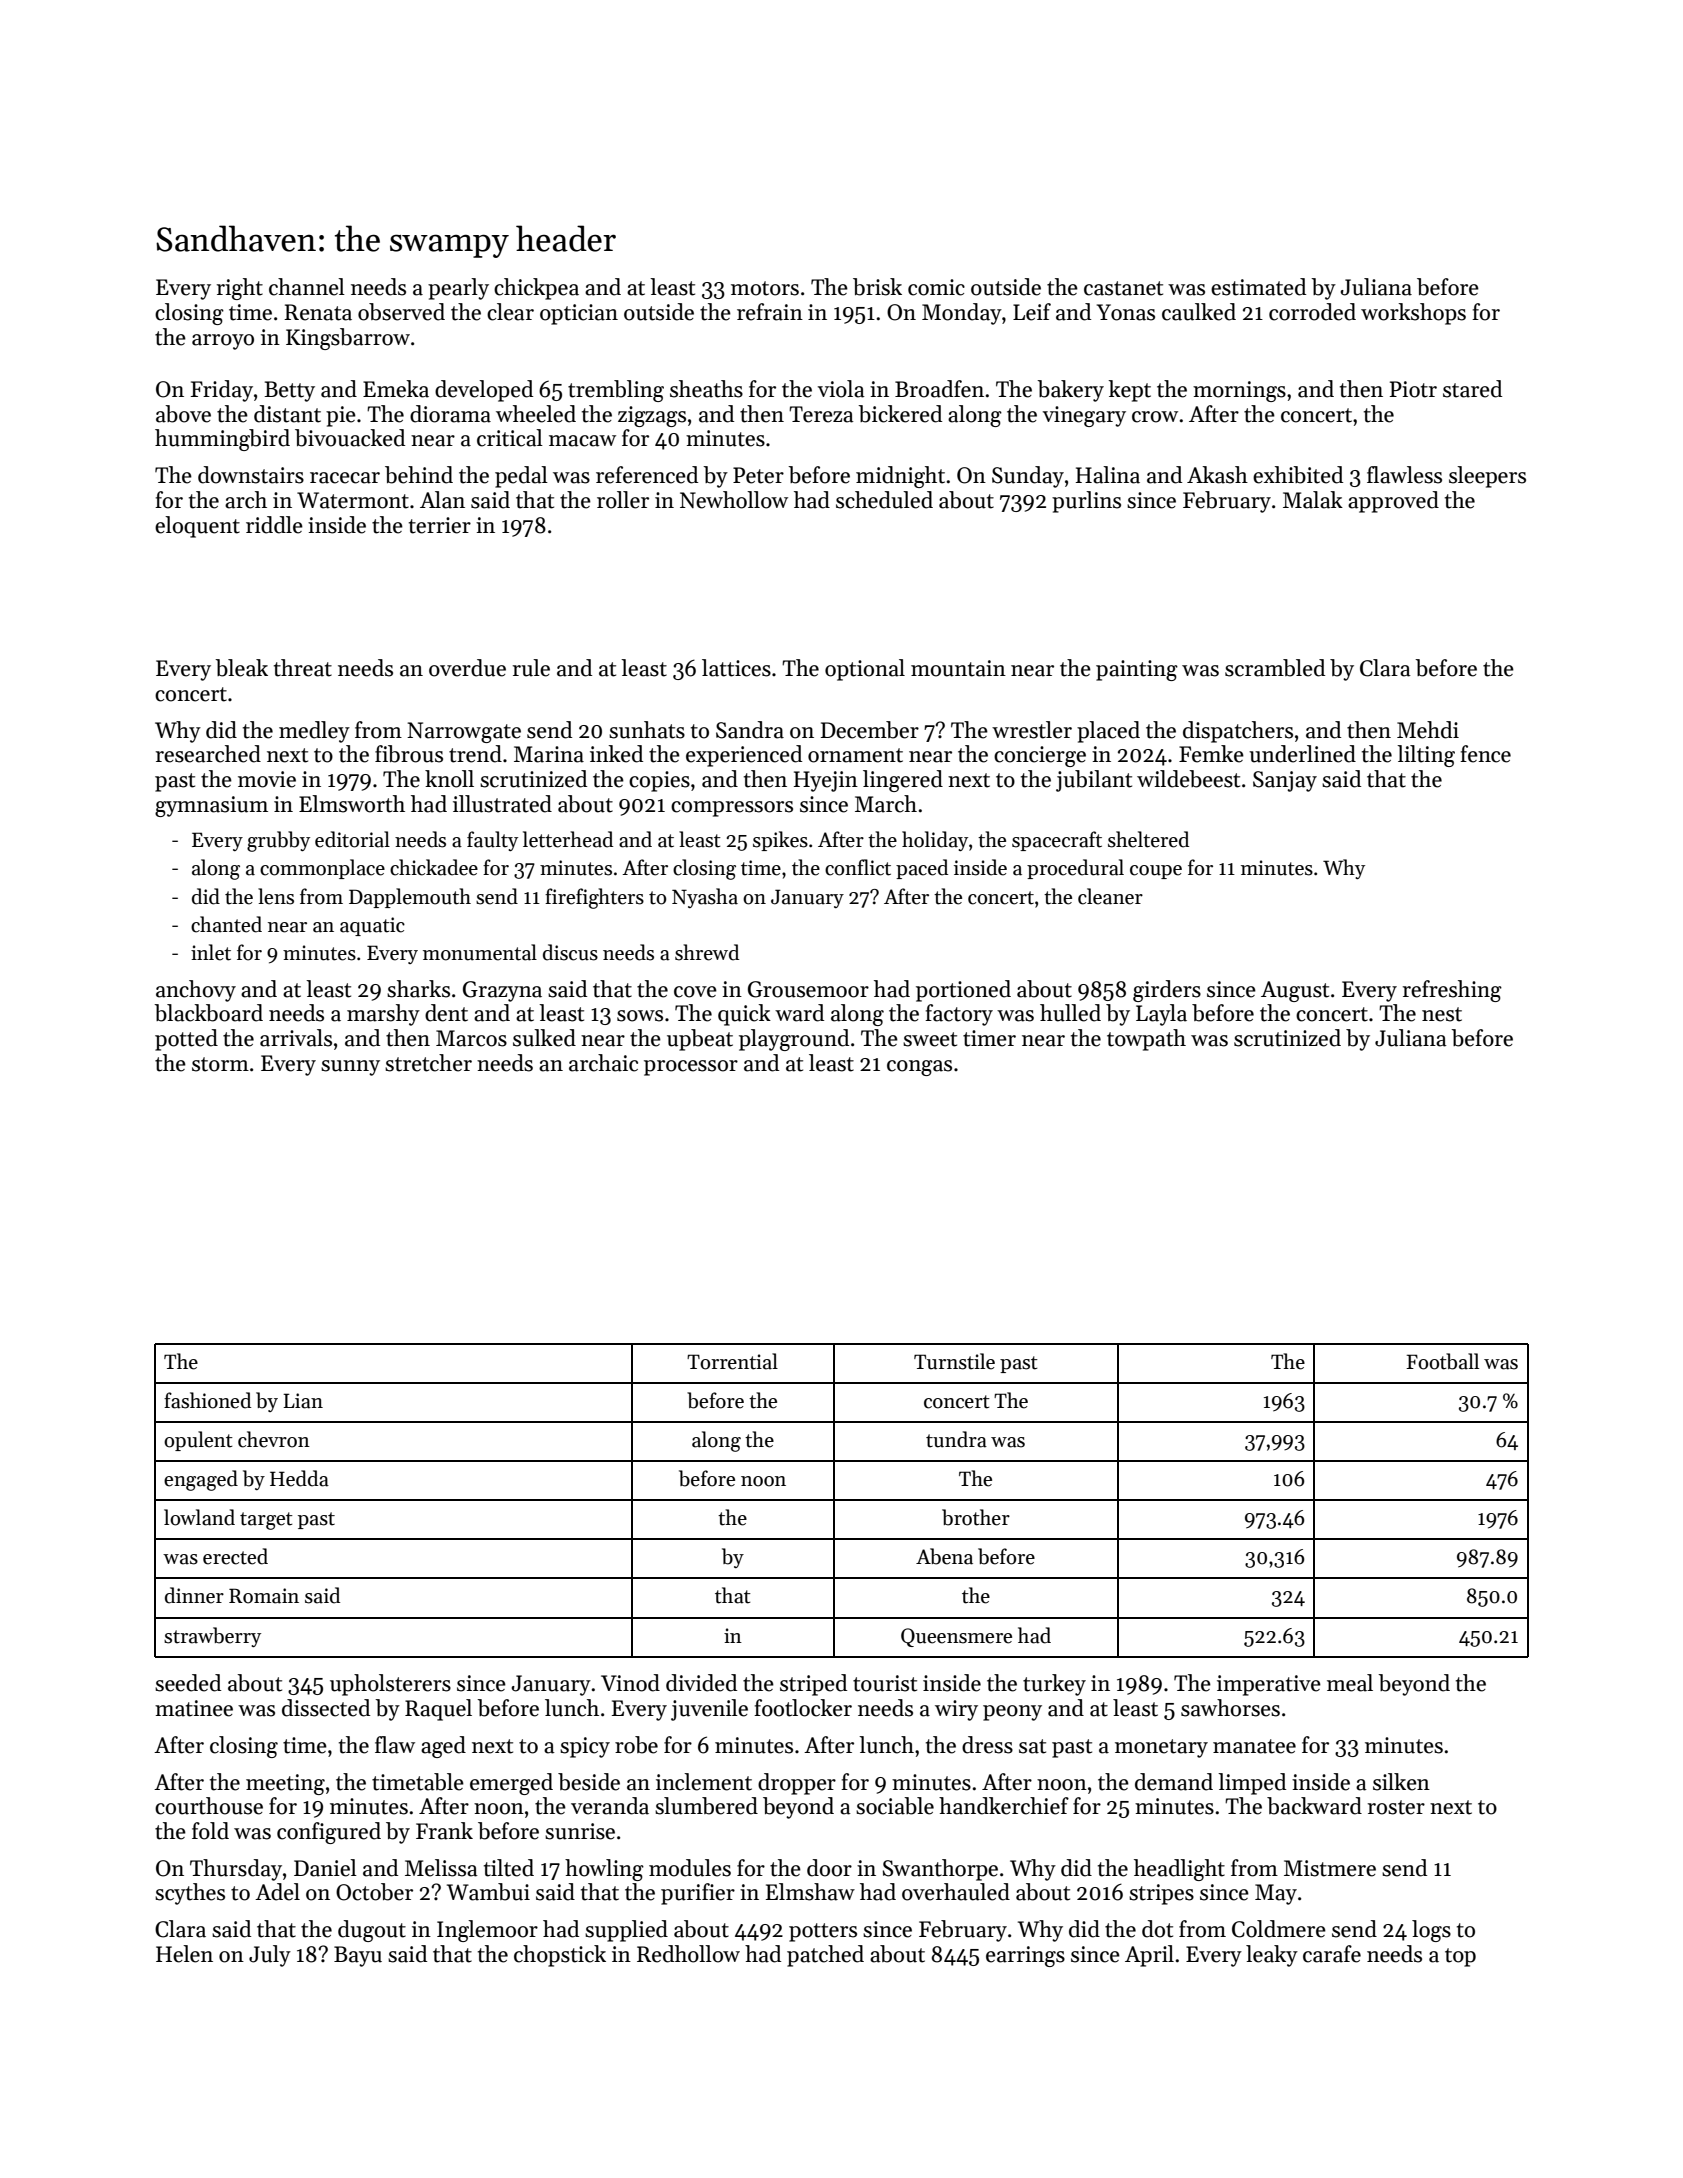 This image has height=2178, width=1683. Describe the element at coordinates (797, 1784) in the image. I see `dropper` at that location.
